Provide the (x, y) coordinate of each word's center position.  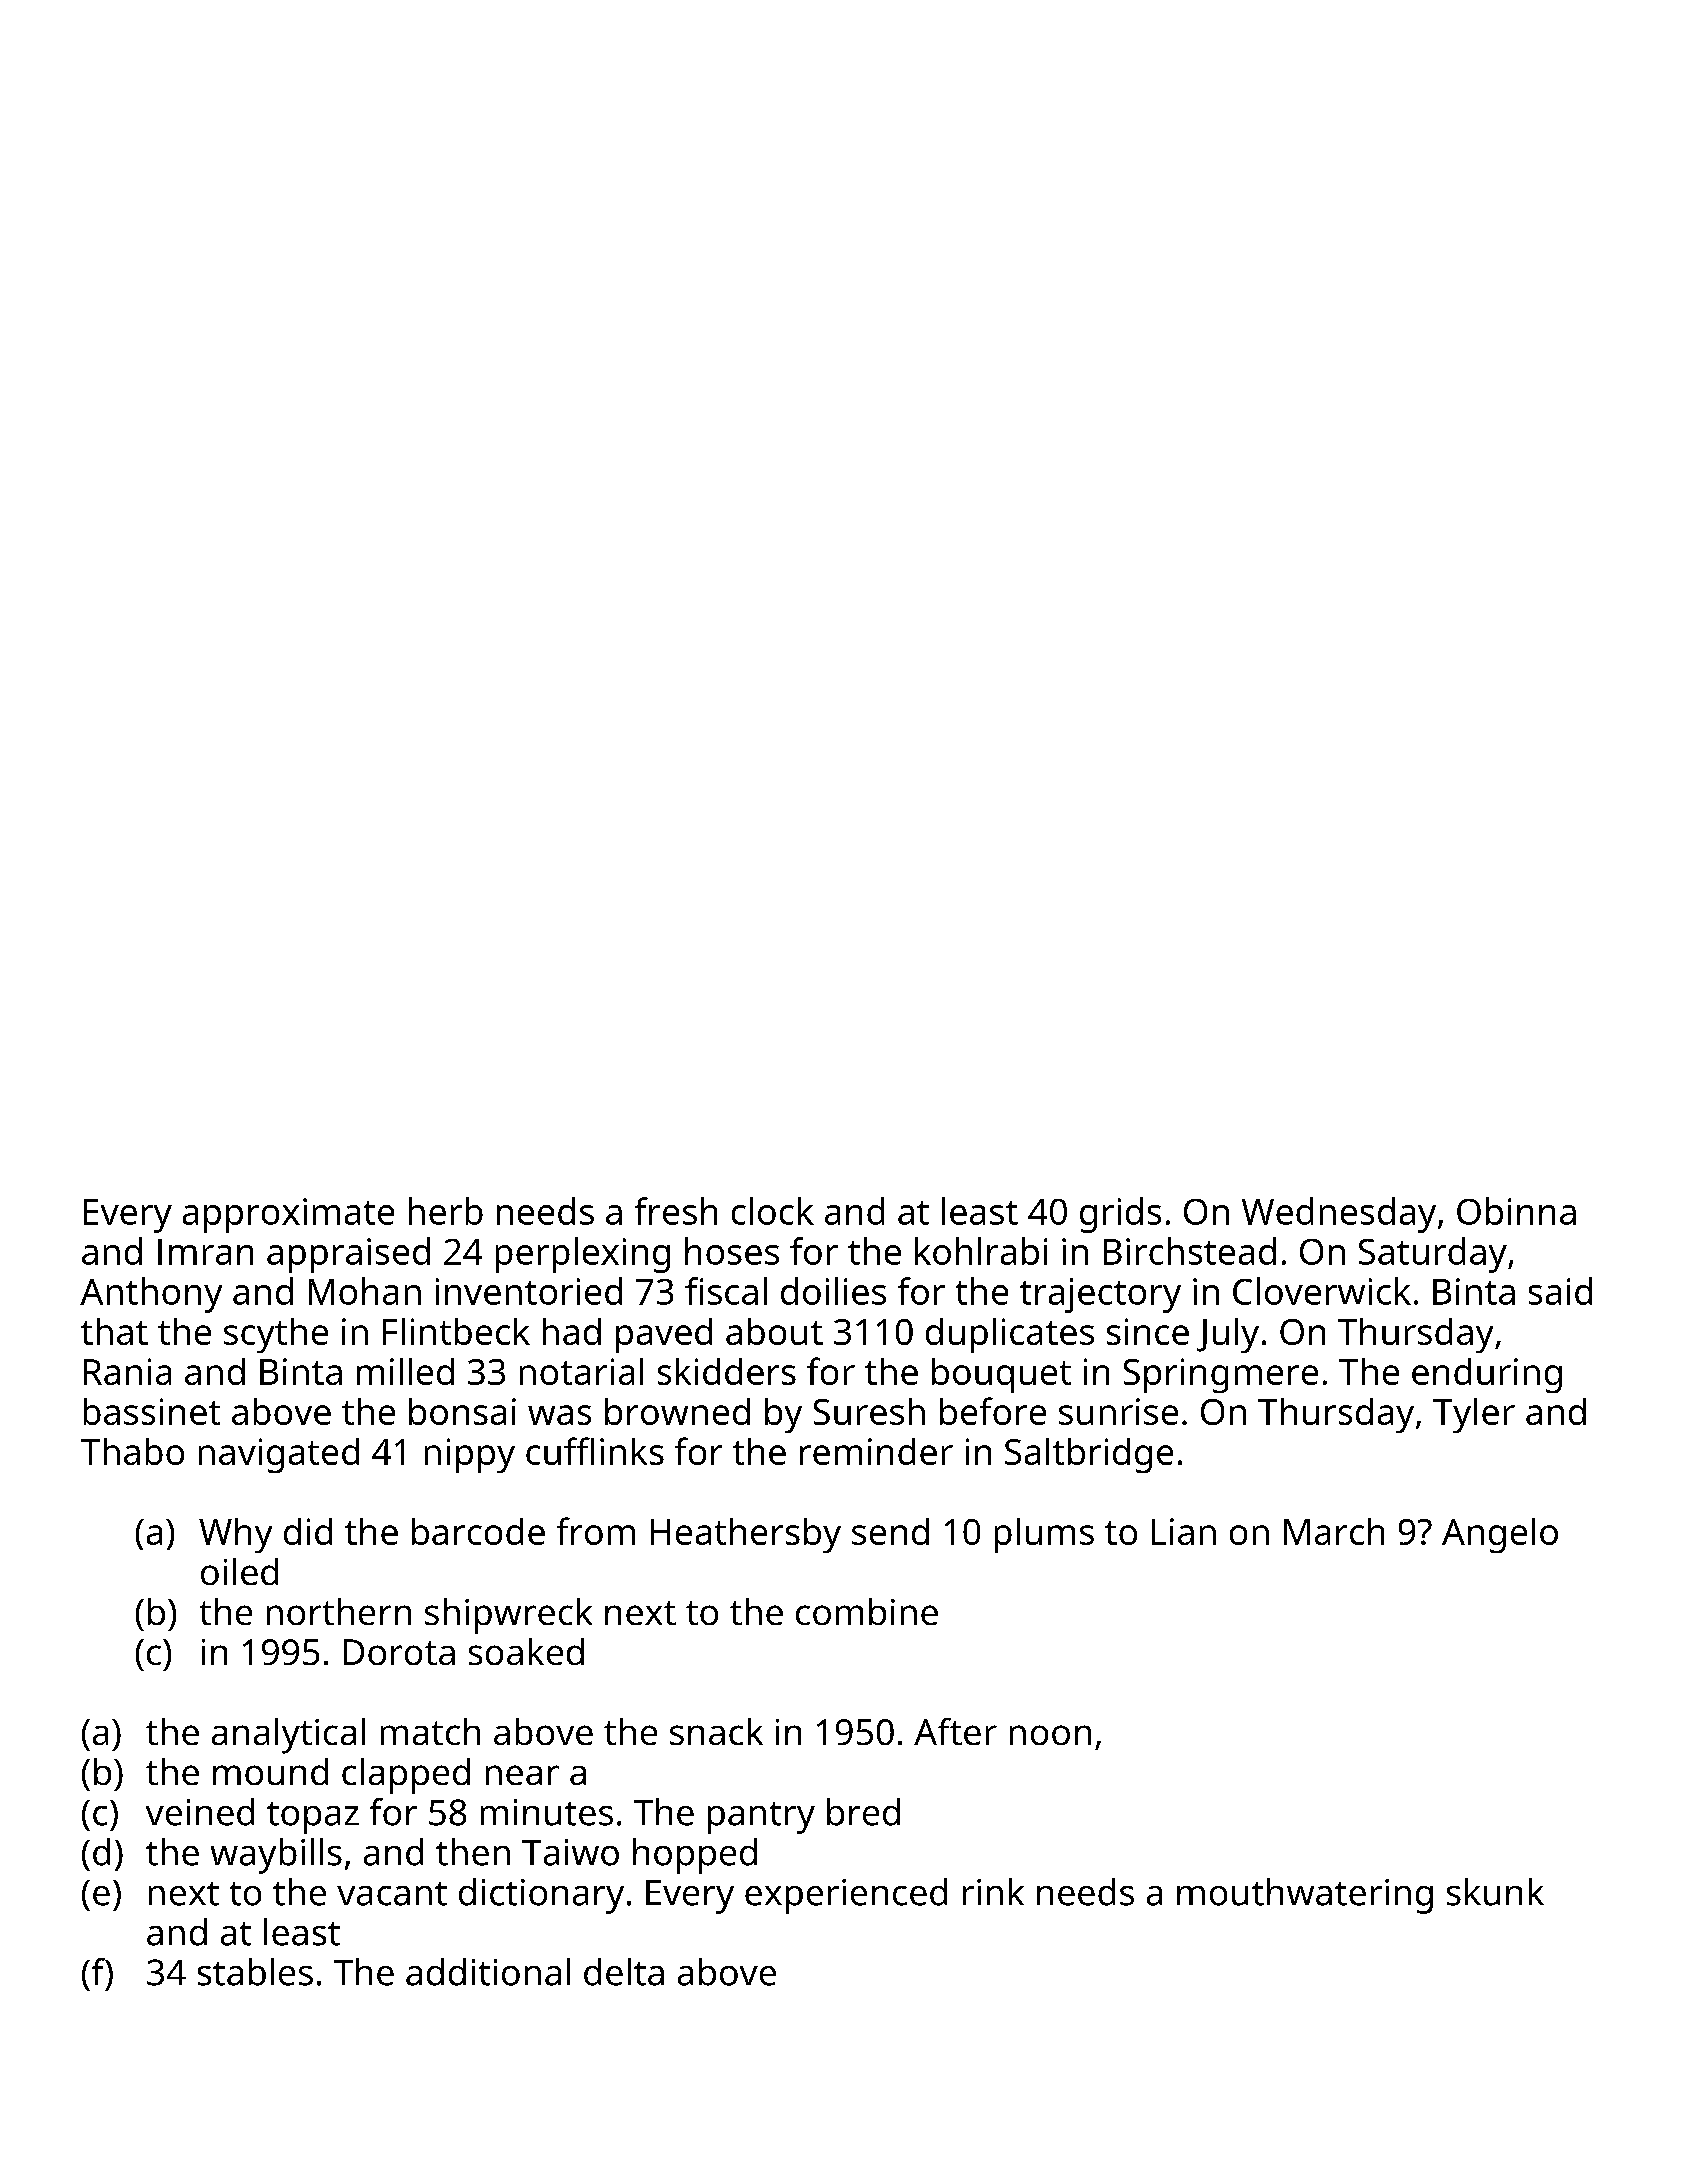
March (1334, 1531)
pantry (761, 1818)
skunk (1495, 1892)
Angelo (1500, 1535)
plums (1044, 1535)
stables (255, 1972)
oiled (239, 1571)
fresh (676, 1211)
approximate (288, 1215)
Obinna (1516, 1211)
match (430, 1731)
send (890, 1531)
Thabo (132, 1451)
